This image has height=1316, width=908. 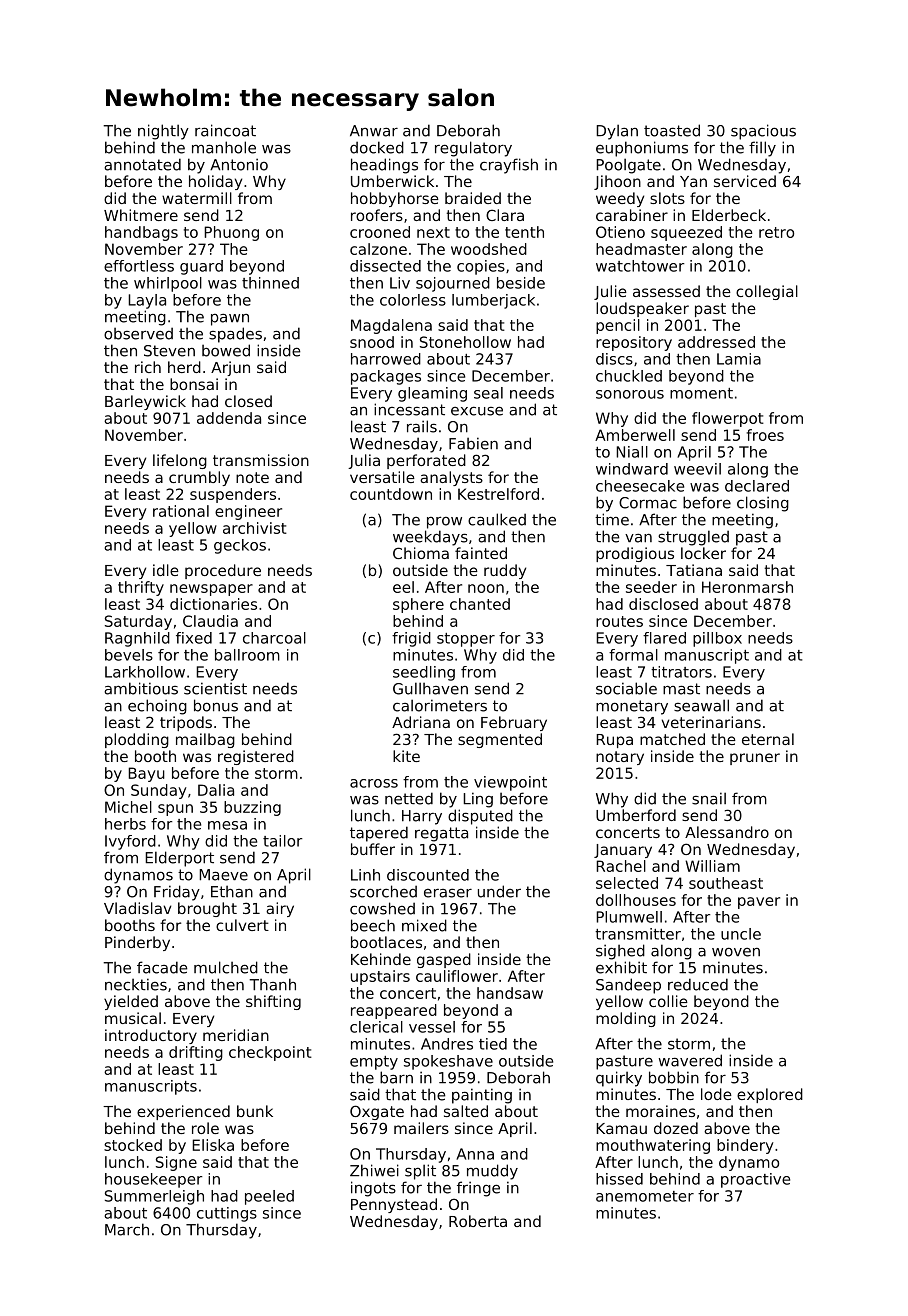 What do you see at coordinates (770, 1095) in the image?
I see `explored` at bounding box center [770, 1095].
